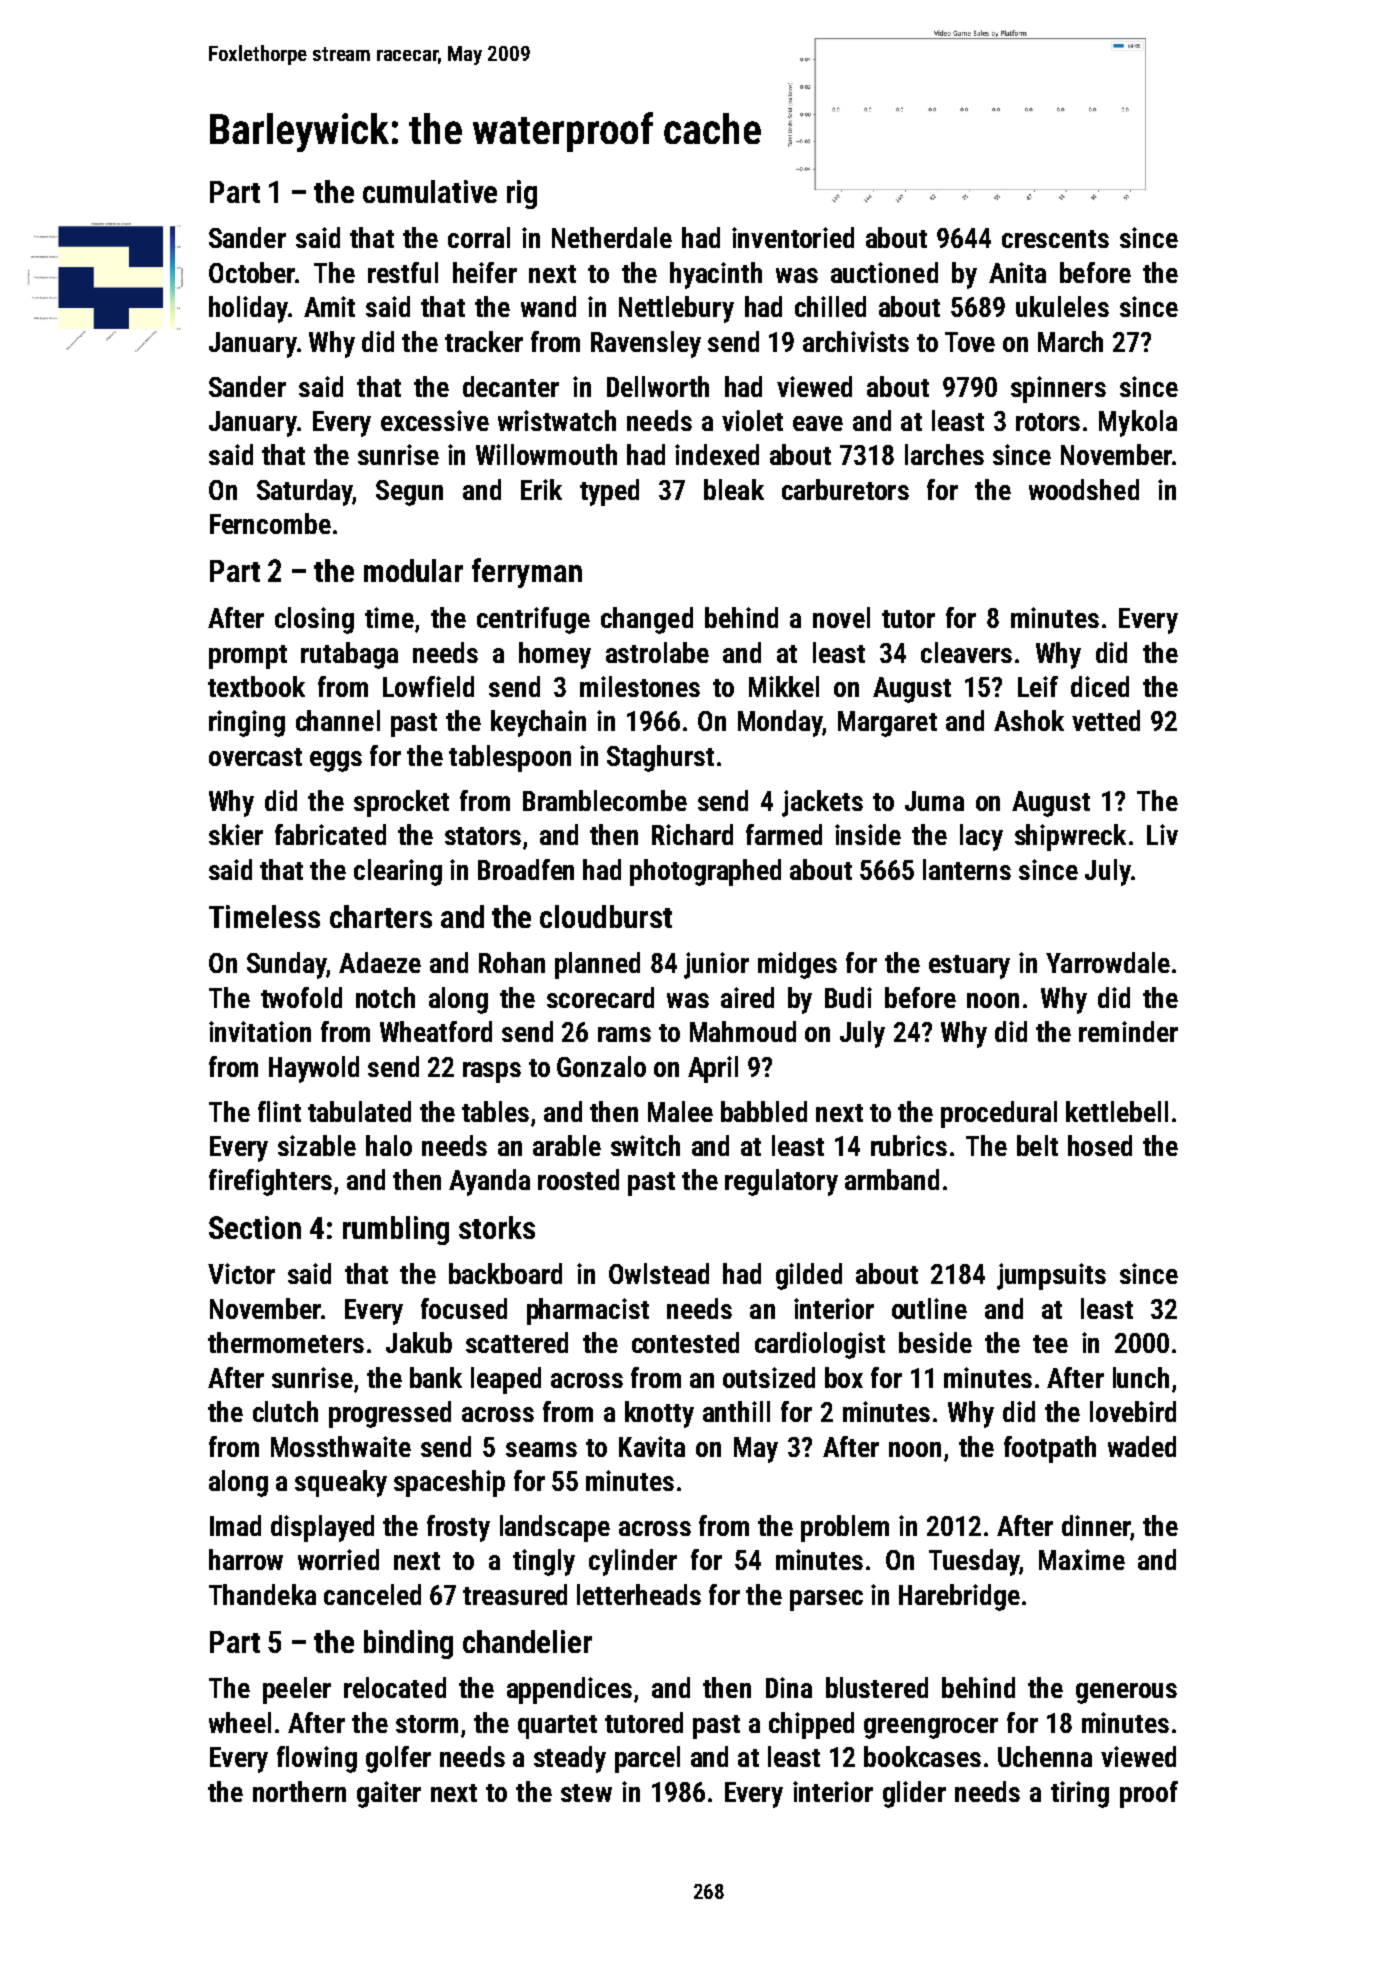 The image size is (1386, 1969). I want to click on relocated, so click(395, 1687).
